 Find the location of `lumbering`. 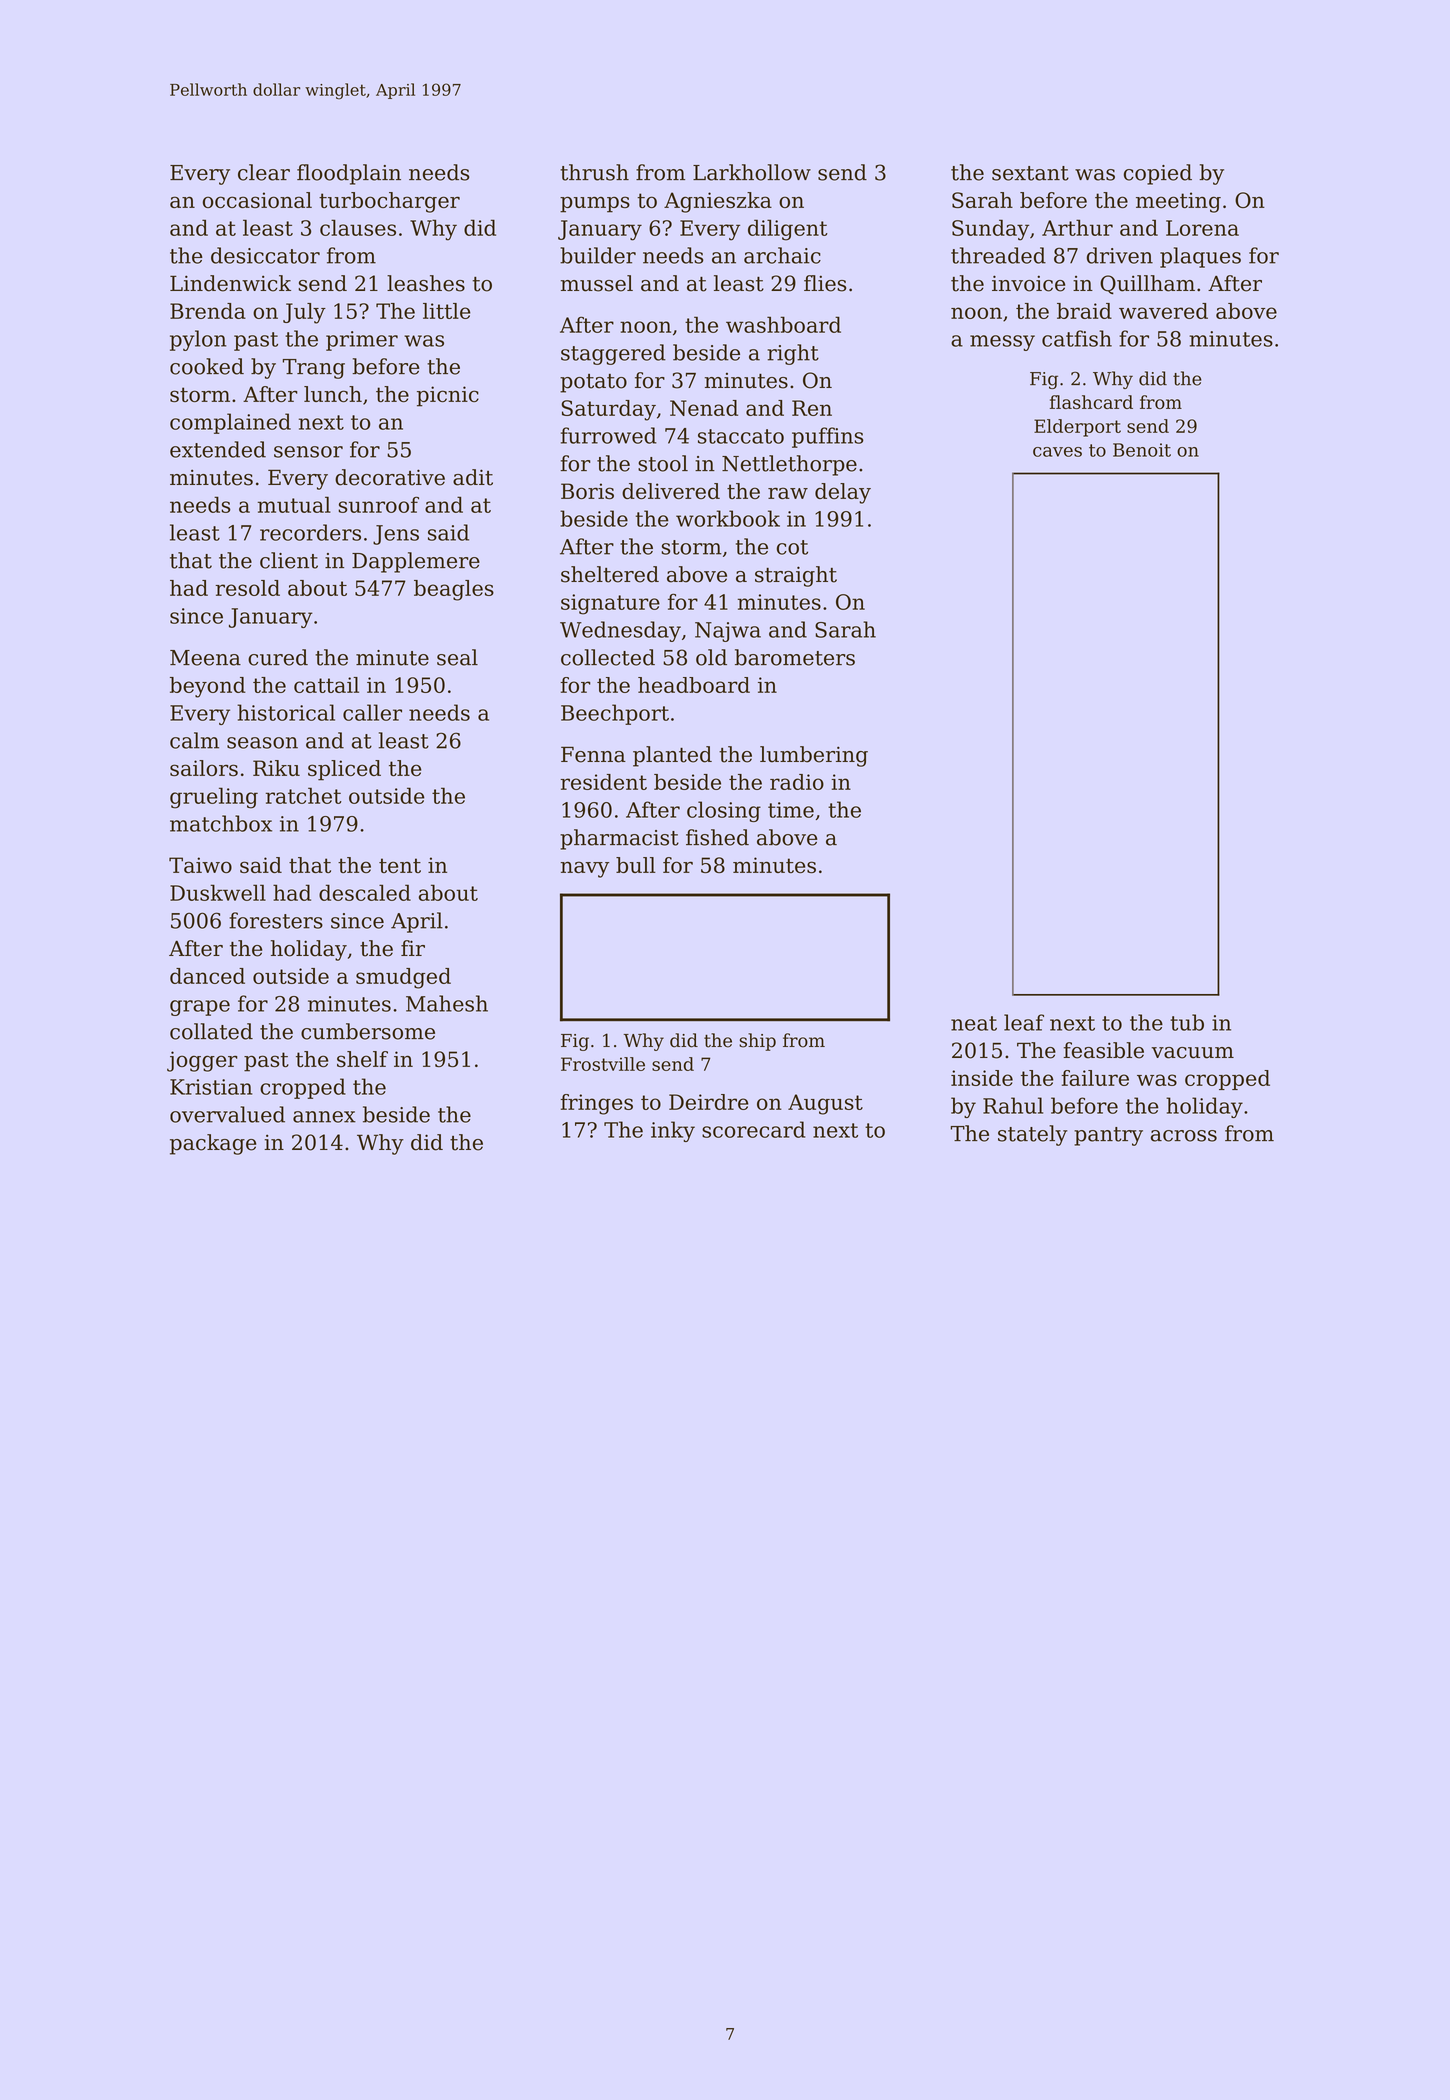

lumbering is located at coordinates (814, 756).
